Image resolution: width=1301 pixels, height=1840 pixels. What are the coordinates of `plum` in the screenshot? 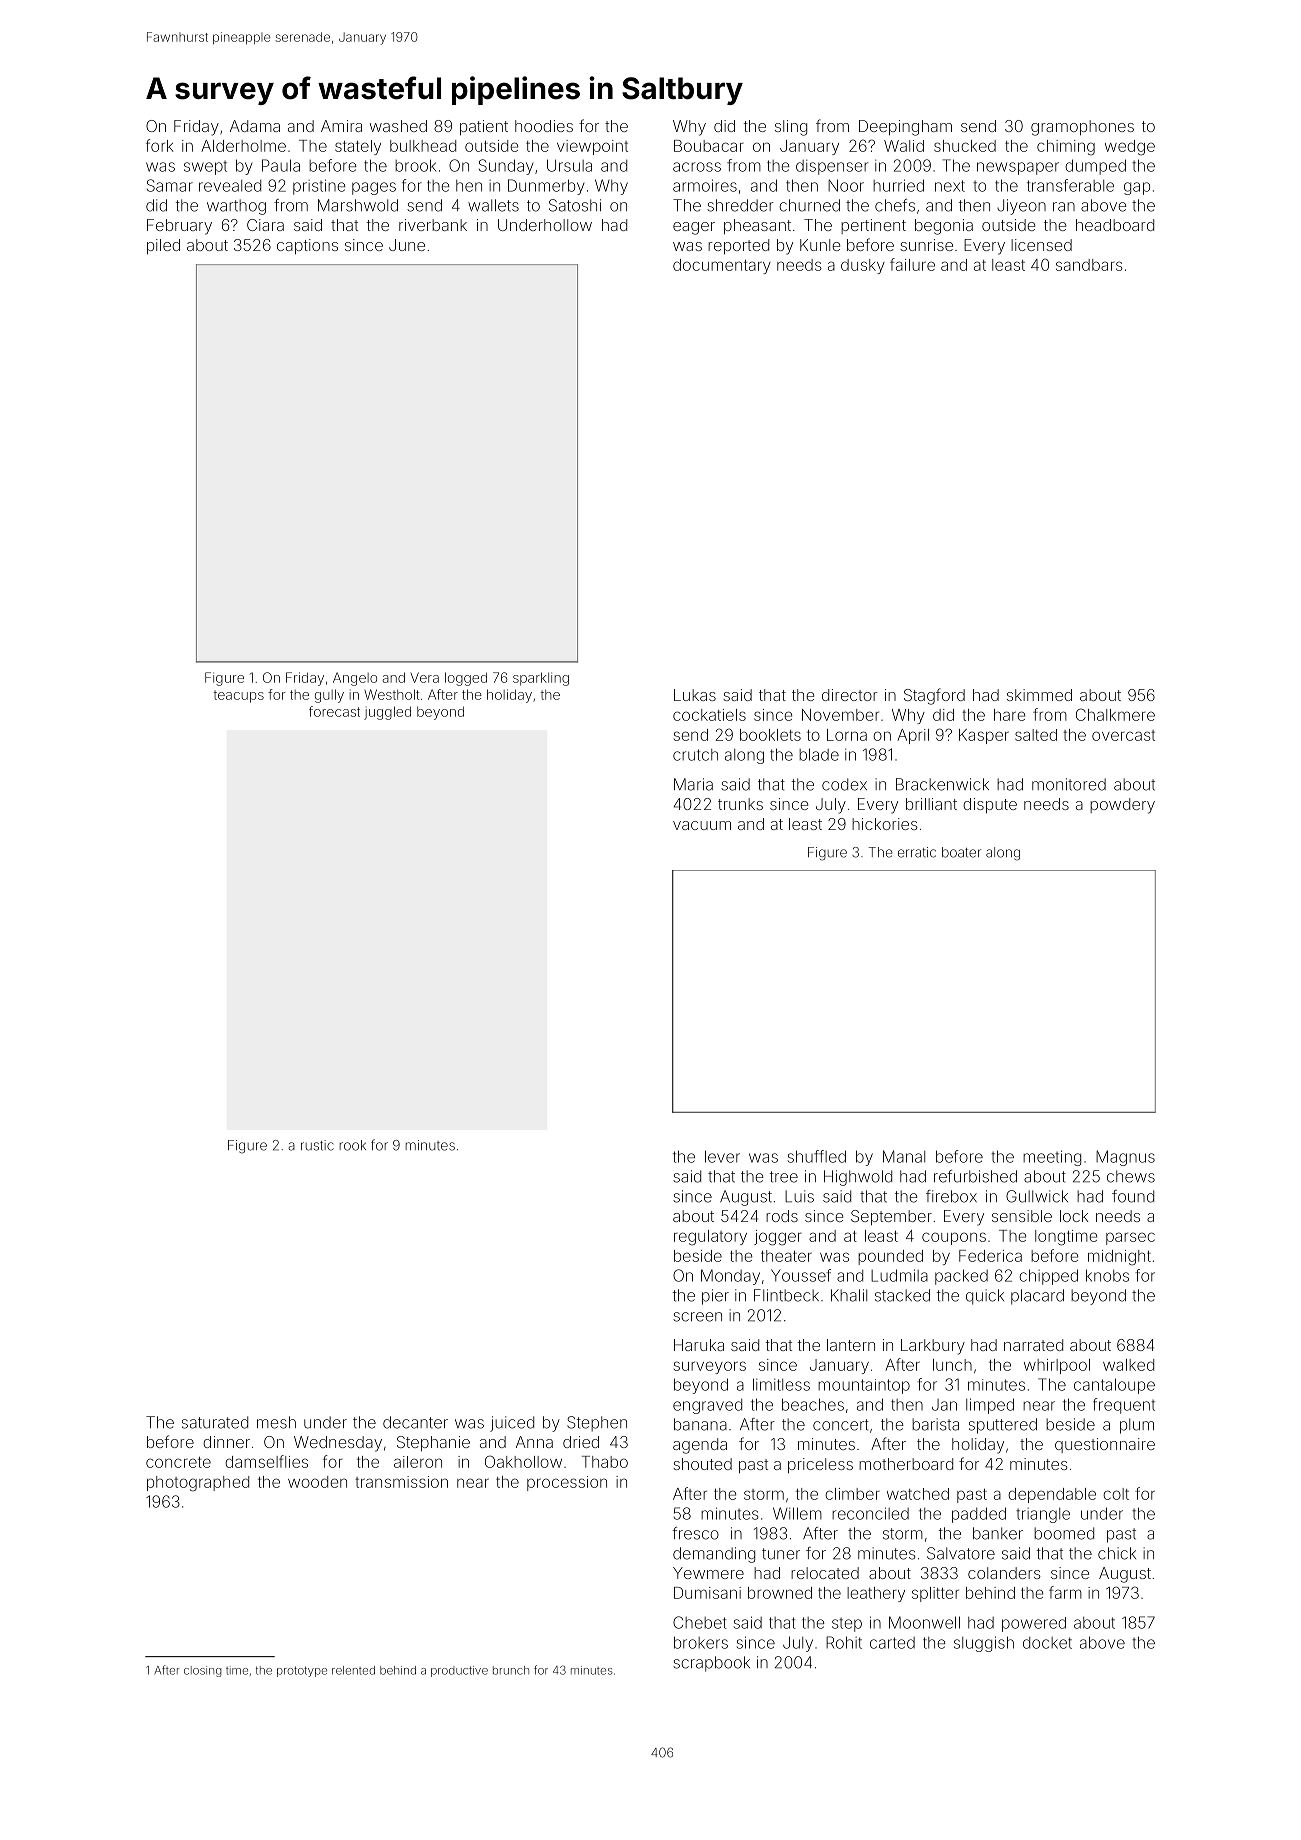 It's located at (1137, 1426).
